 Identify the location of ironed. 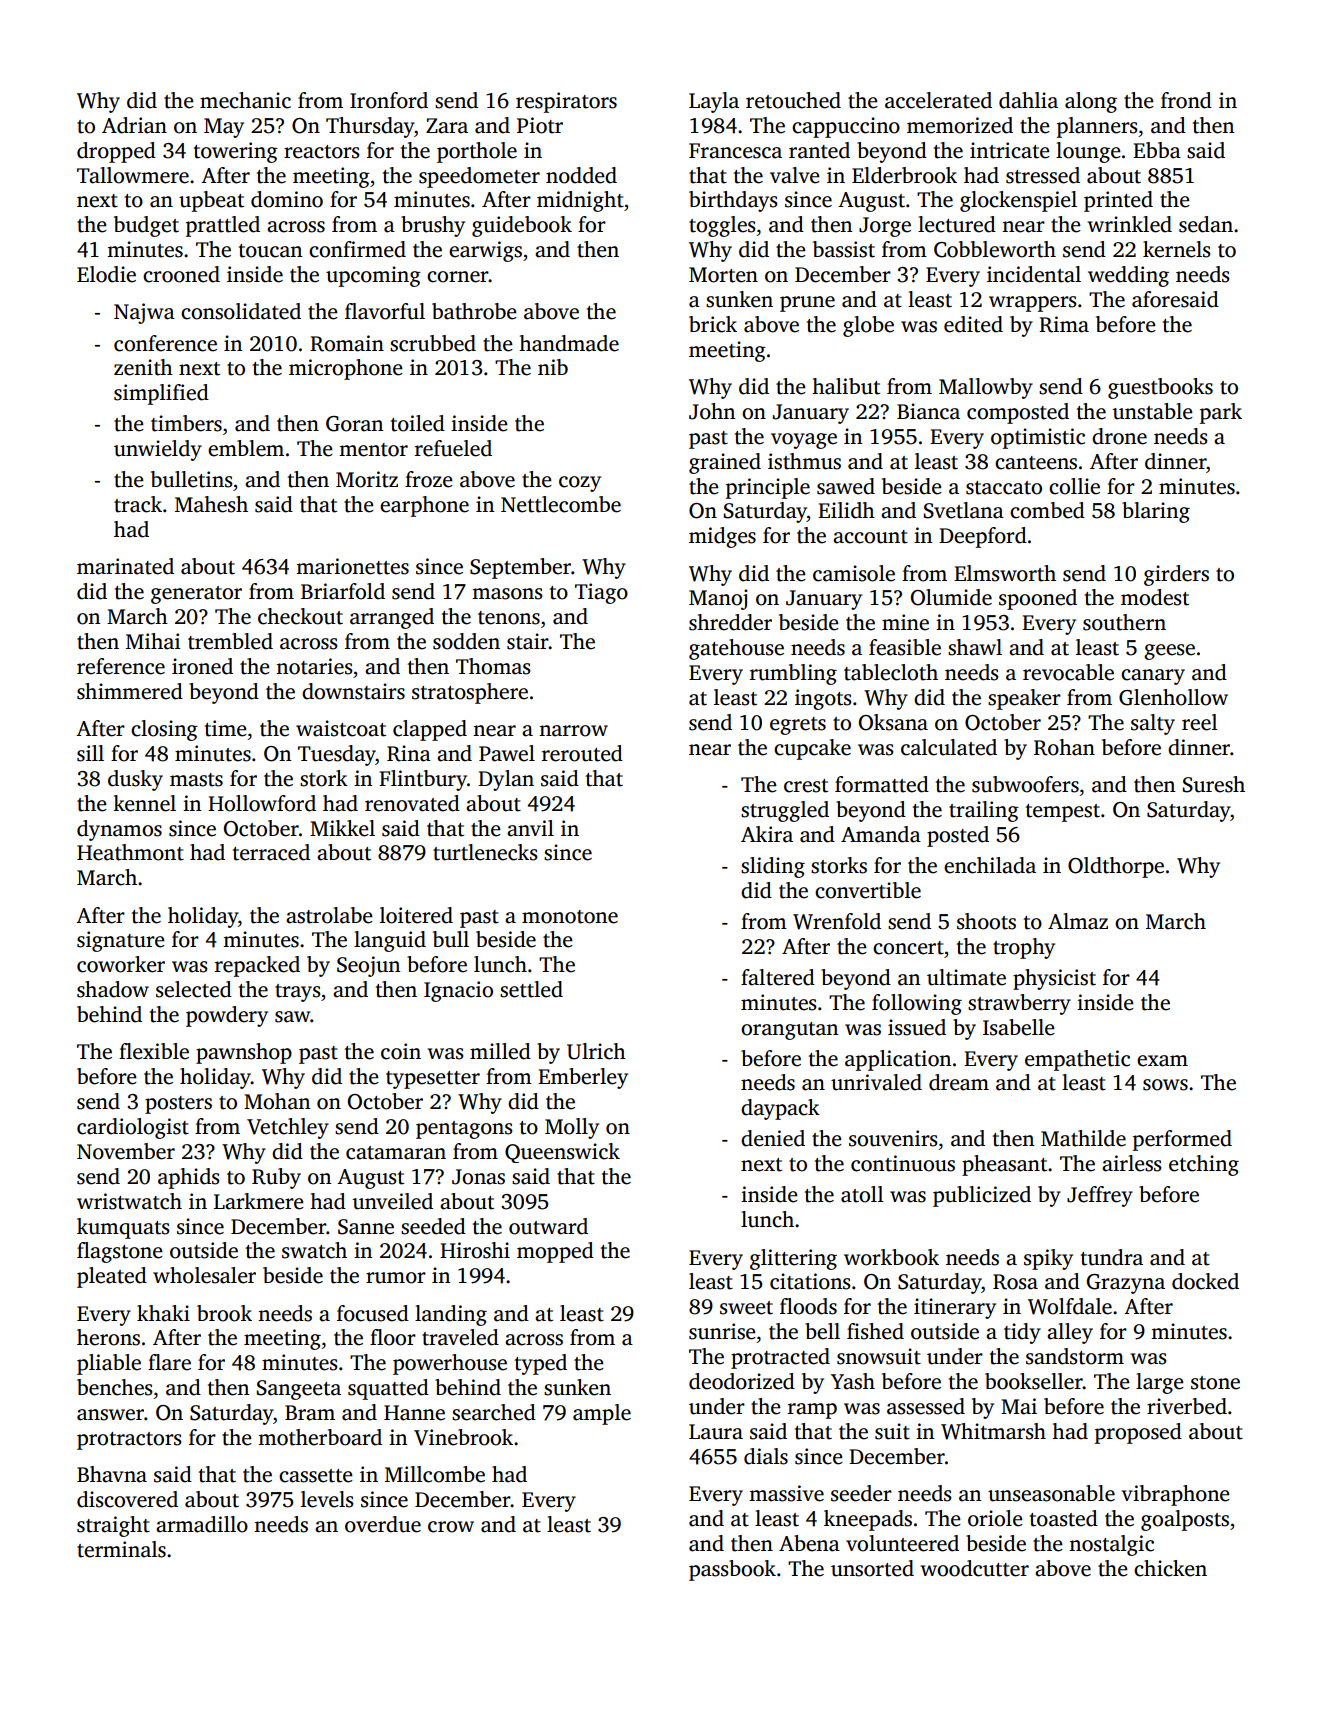
(202, 666).
